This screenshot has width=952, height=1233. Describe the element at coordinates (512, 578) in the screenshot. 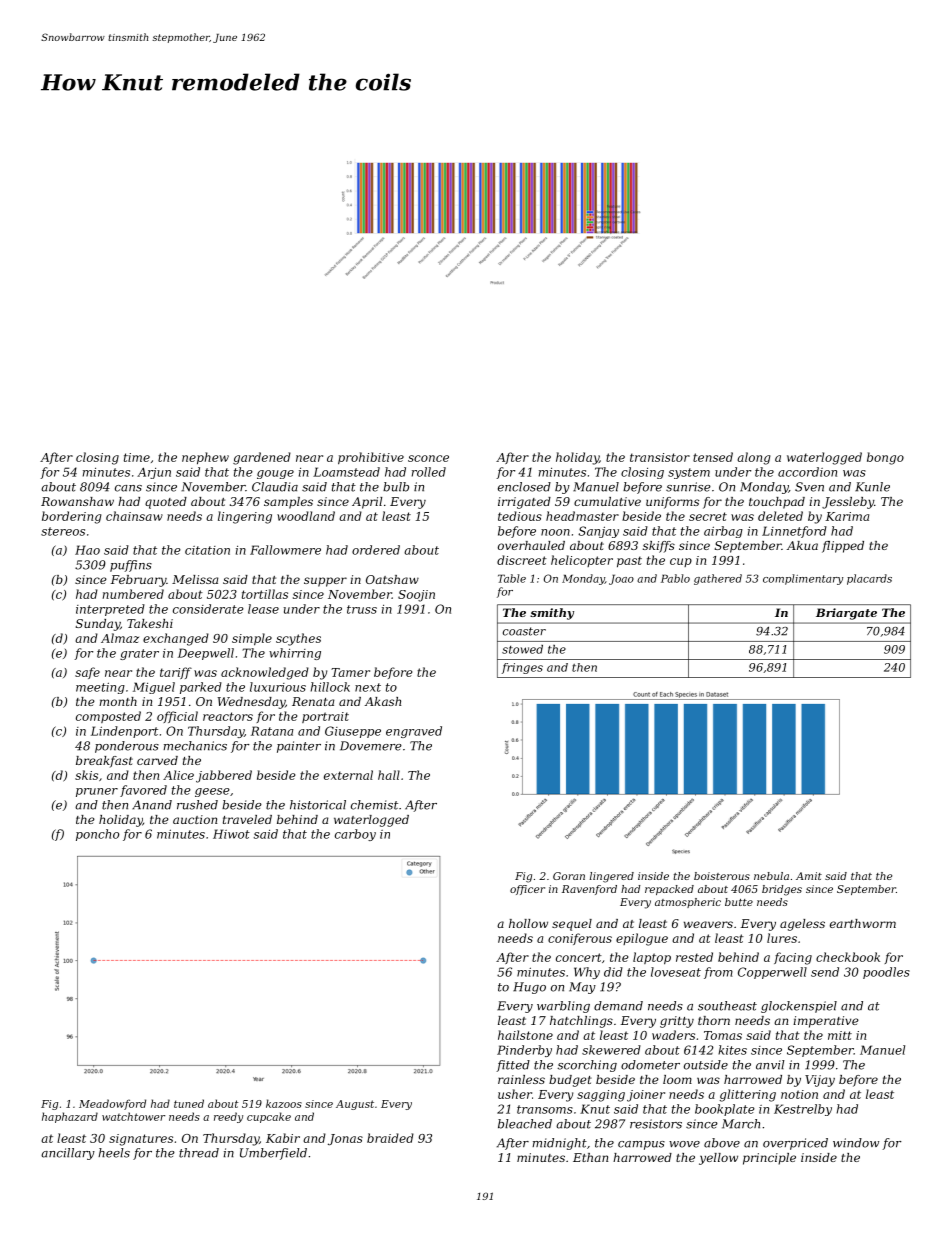

I see `Table` at that location.
